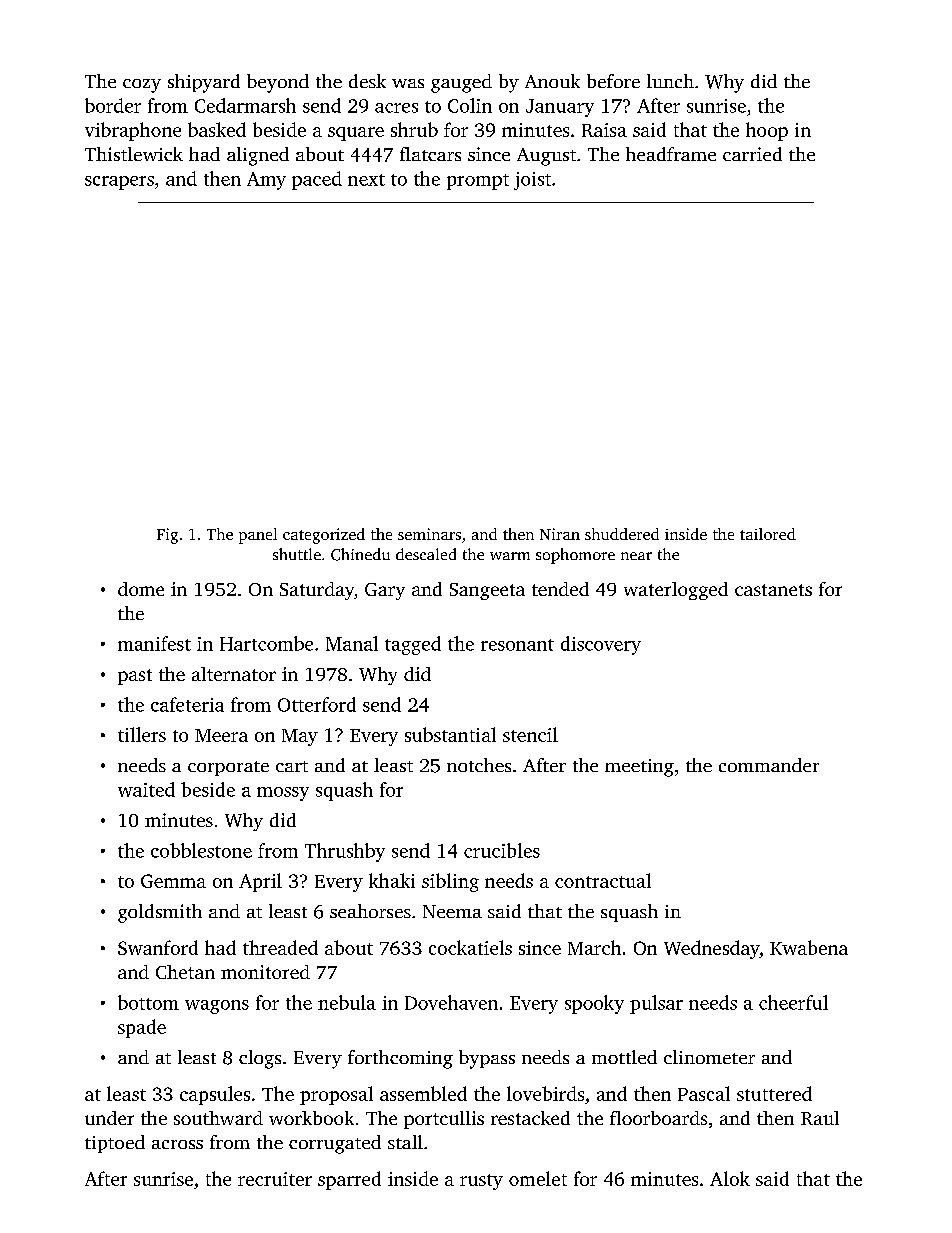 The height and width of the screenshot is (1233, 952). I want to click on mottled, so click(624, 1057).
